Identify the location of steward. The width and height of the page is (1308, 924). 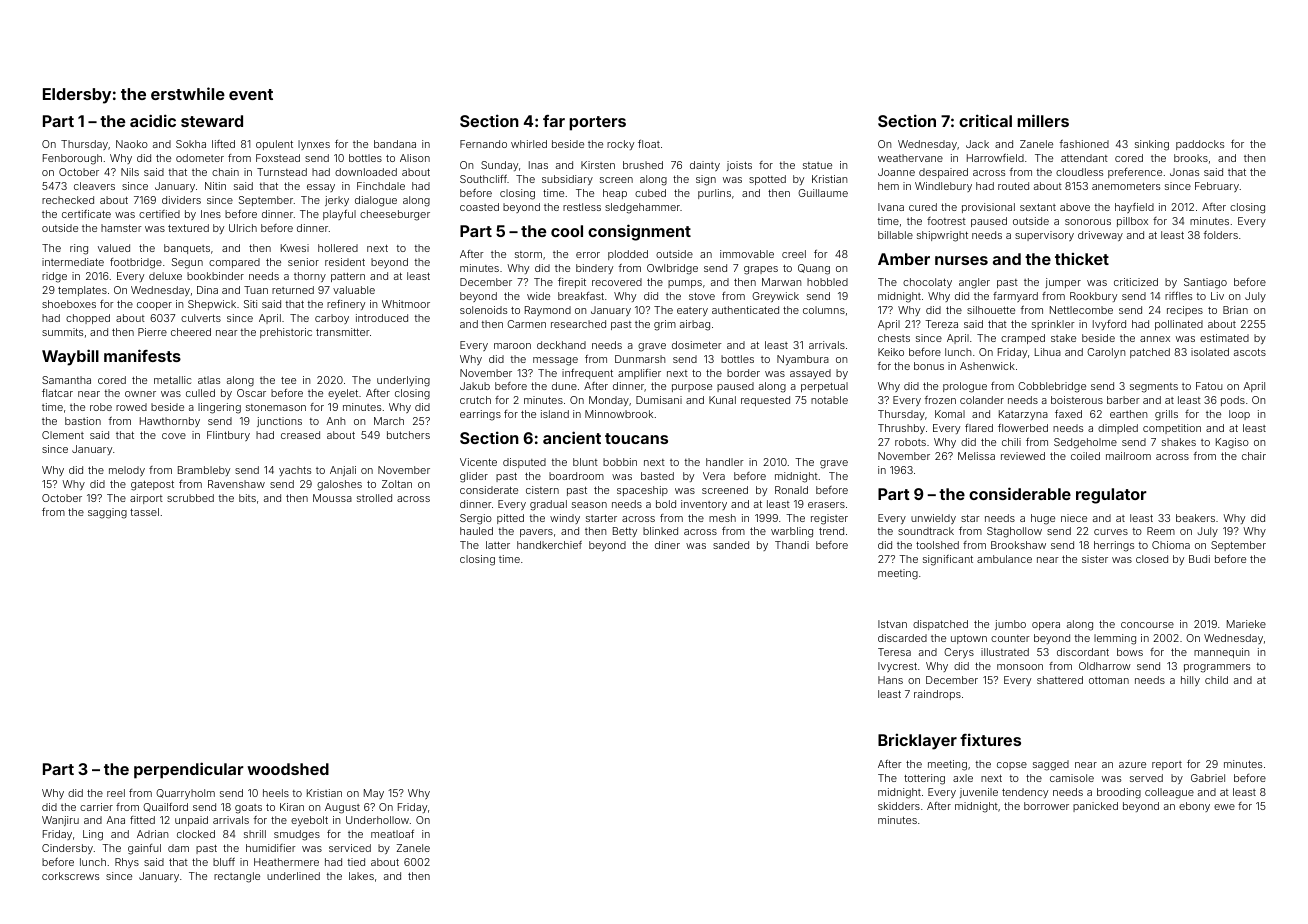
(212, 121).
